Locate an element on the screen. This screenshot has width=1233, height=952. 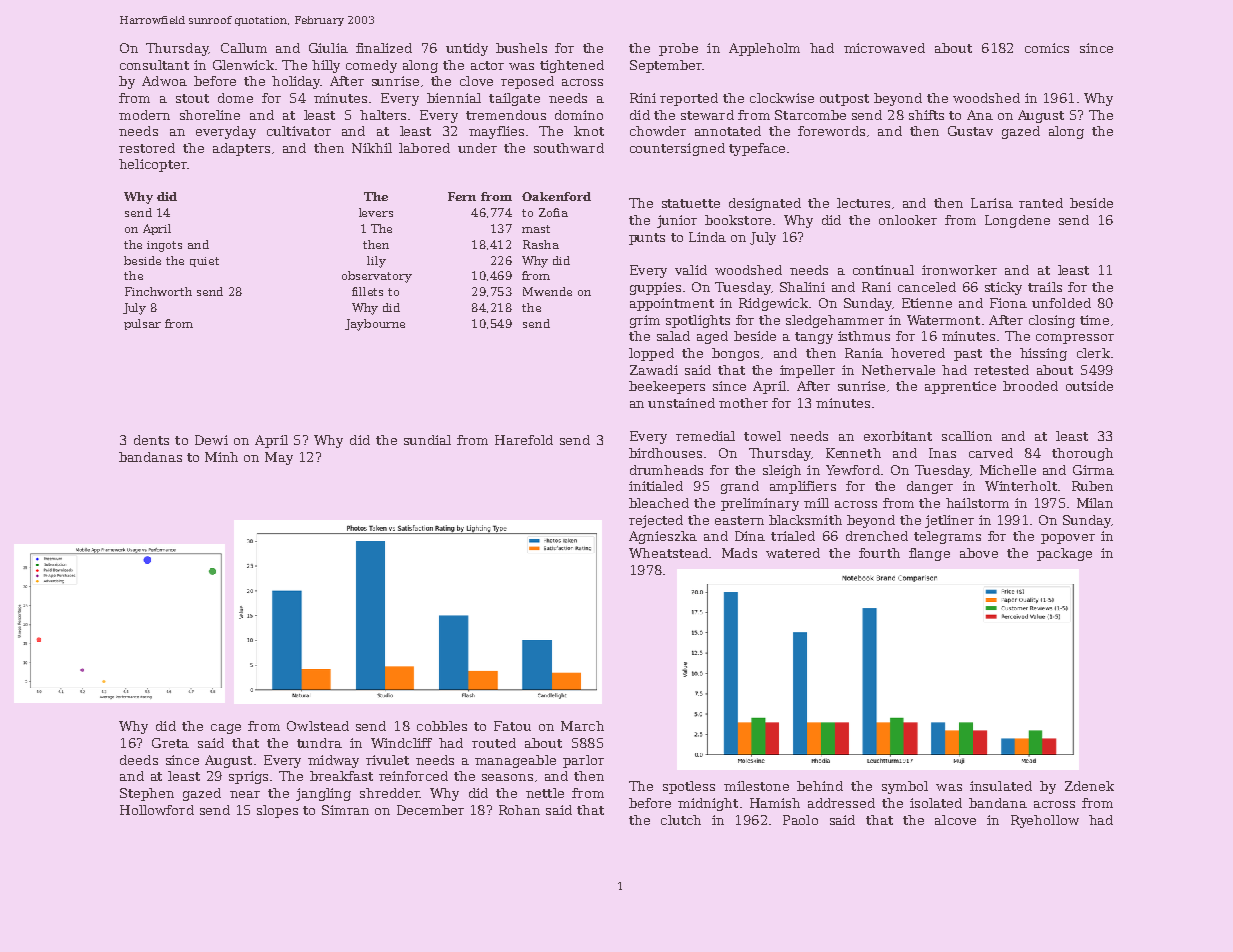
parlor is located at coordinates (583, 761).
